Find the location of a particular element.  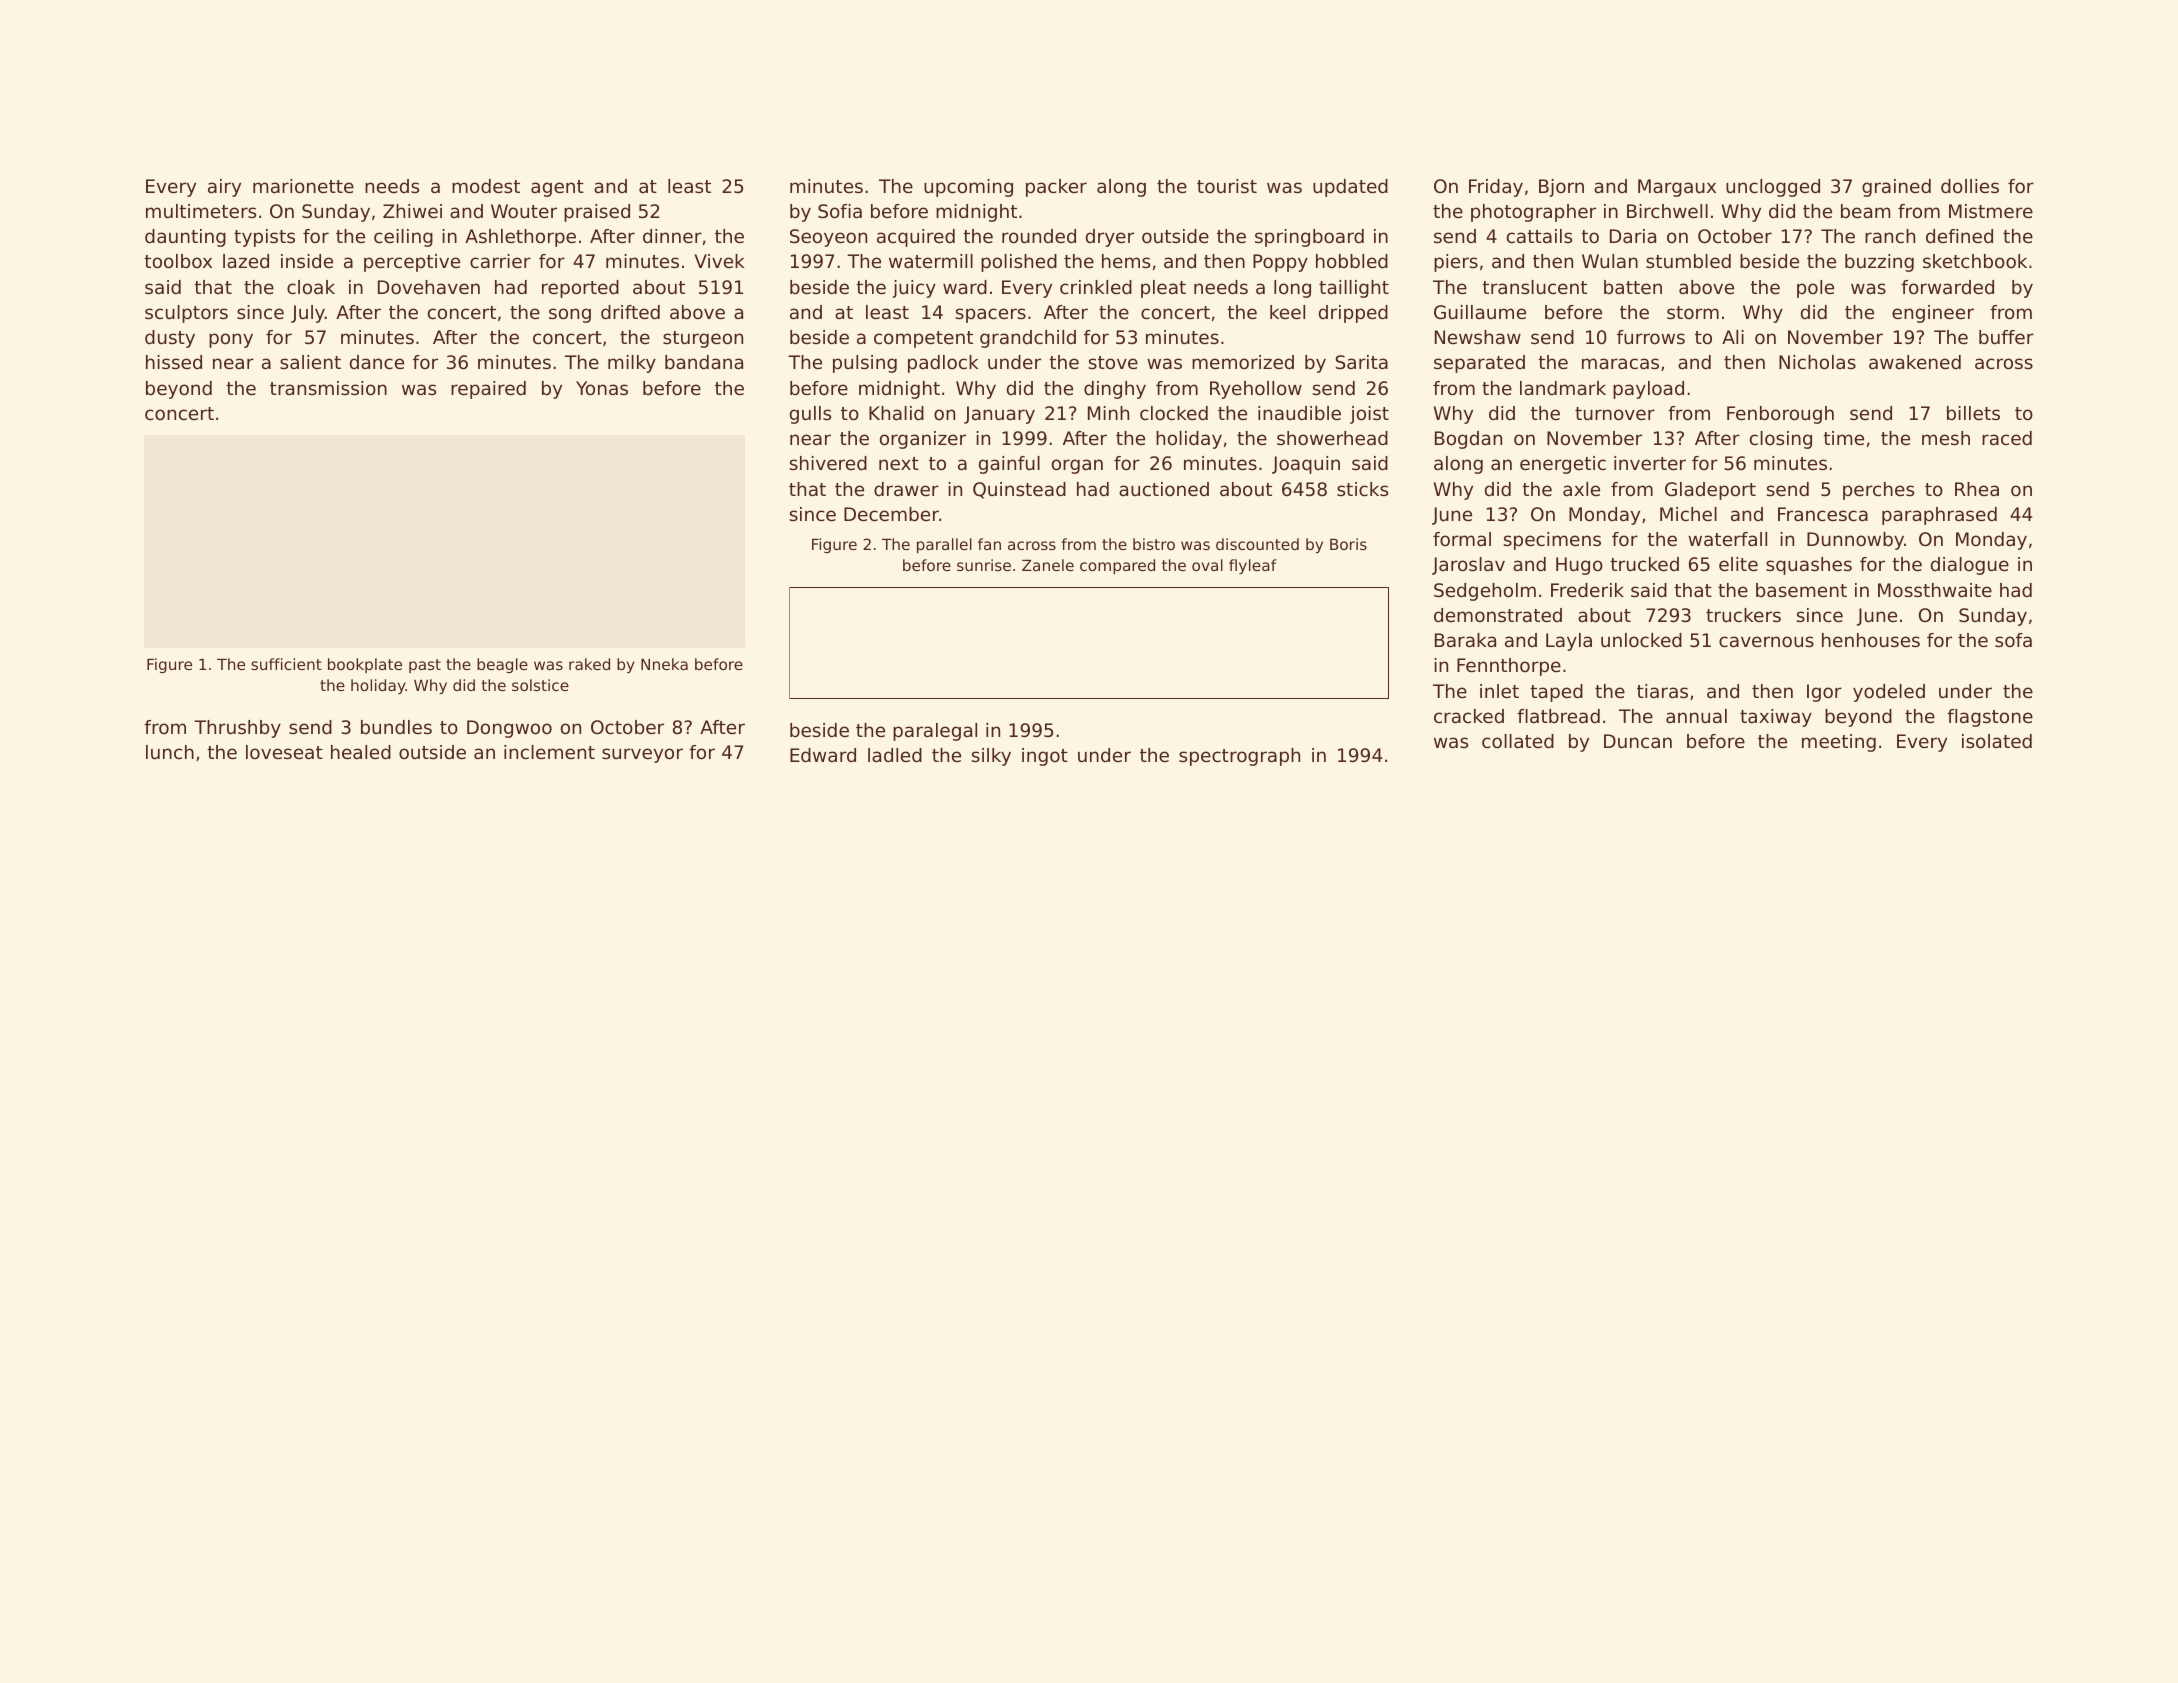

sufficient is located at coordinates (286, 664).
